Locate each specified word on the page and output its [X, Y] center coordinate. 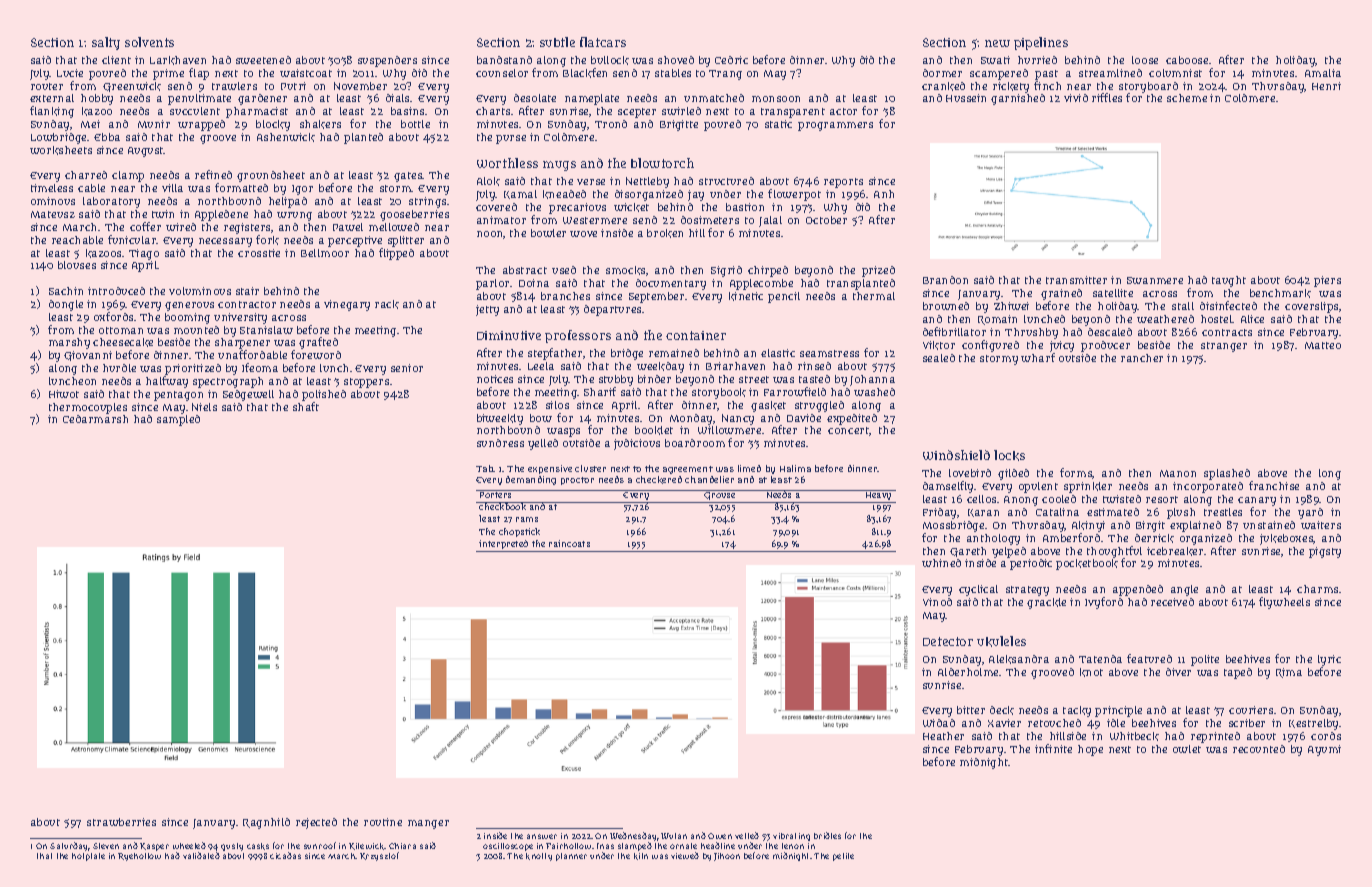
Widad [939, 723]
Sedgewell [248, 395]
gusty [232, 847]
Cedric [731, 60]
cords [1326, 736]
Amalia [1323, 73]
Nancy [738, 419]
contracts [1227, 332]
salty [106, 43]
